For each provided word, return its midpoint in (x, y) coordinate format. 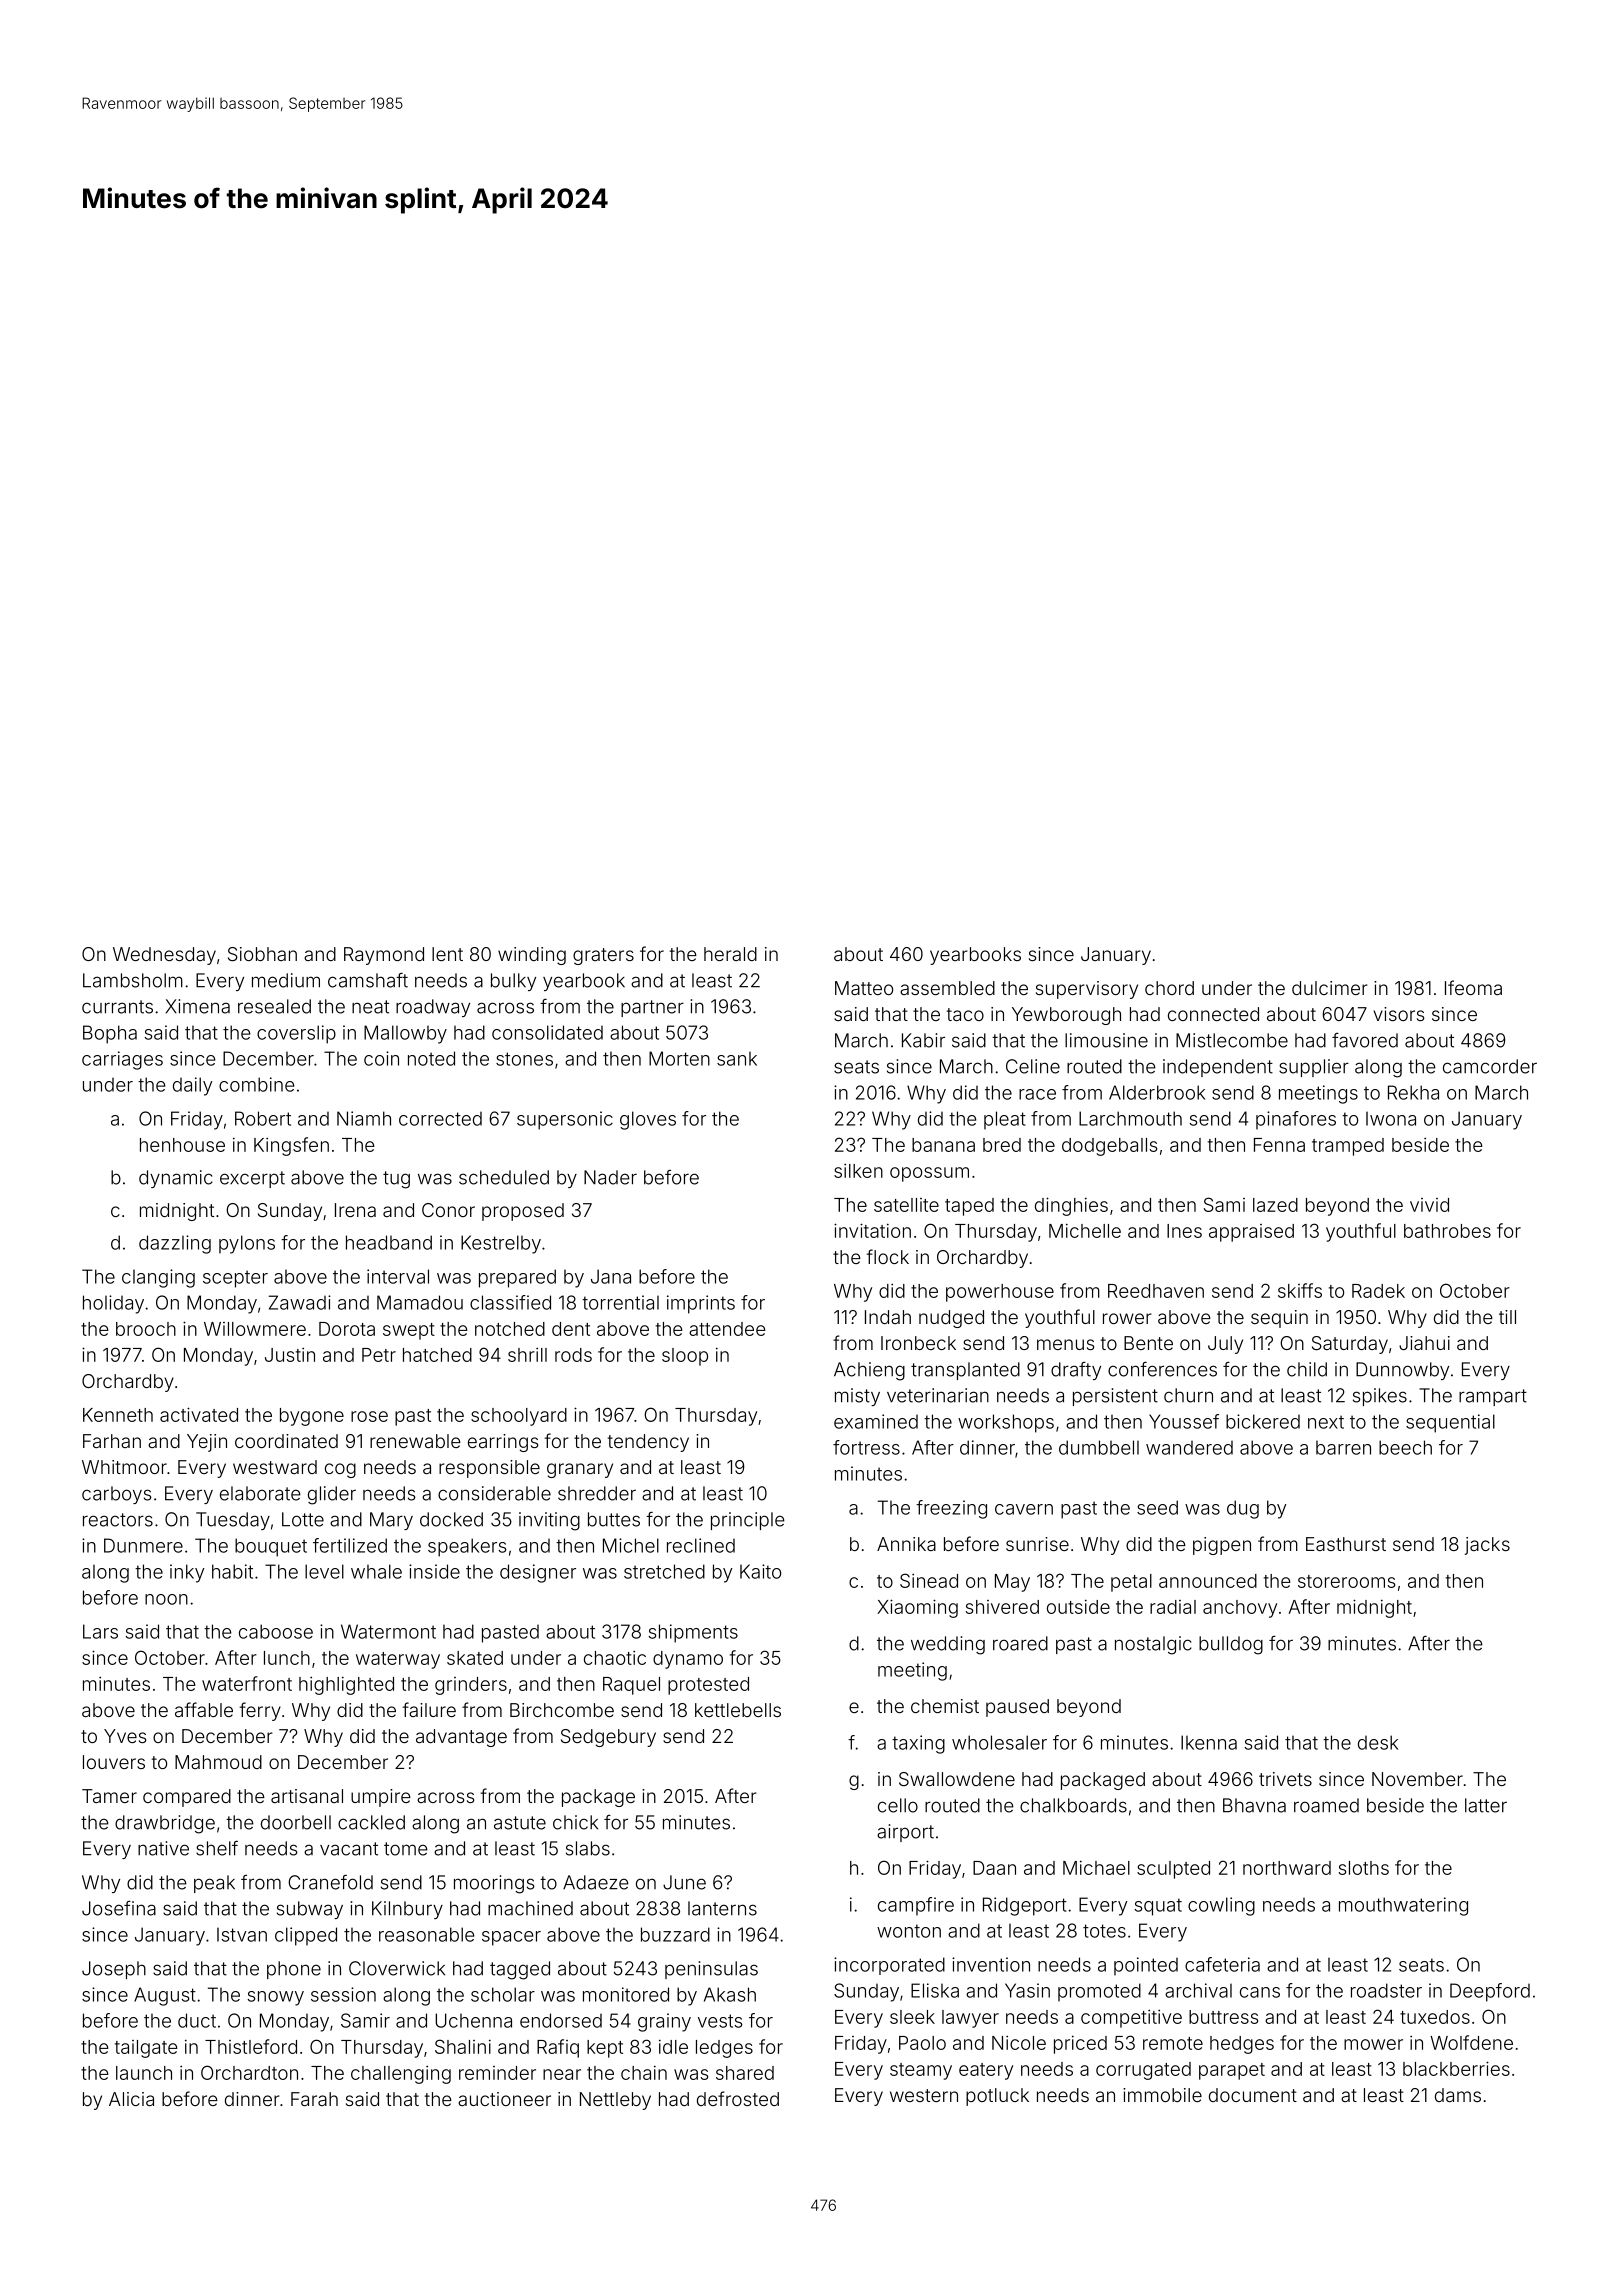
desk (1378, 1742)
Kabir (923, 1040)
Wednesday (164, 956)
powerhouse (1000, 1293)
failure (429, 1709)
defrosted (738, 2098)
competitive (1131, 2019)
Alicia (131, 2099)
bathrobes (1447, 1231)
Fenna (1279, 1145)
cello (898, 1805)
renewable (415, 1441)
